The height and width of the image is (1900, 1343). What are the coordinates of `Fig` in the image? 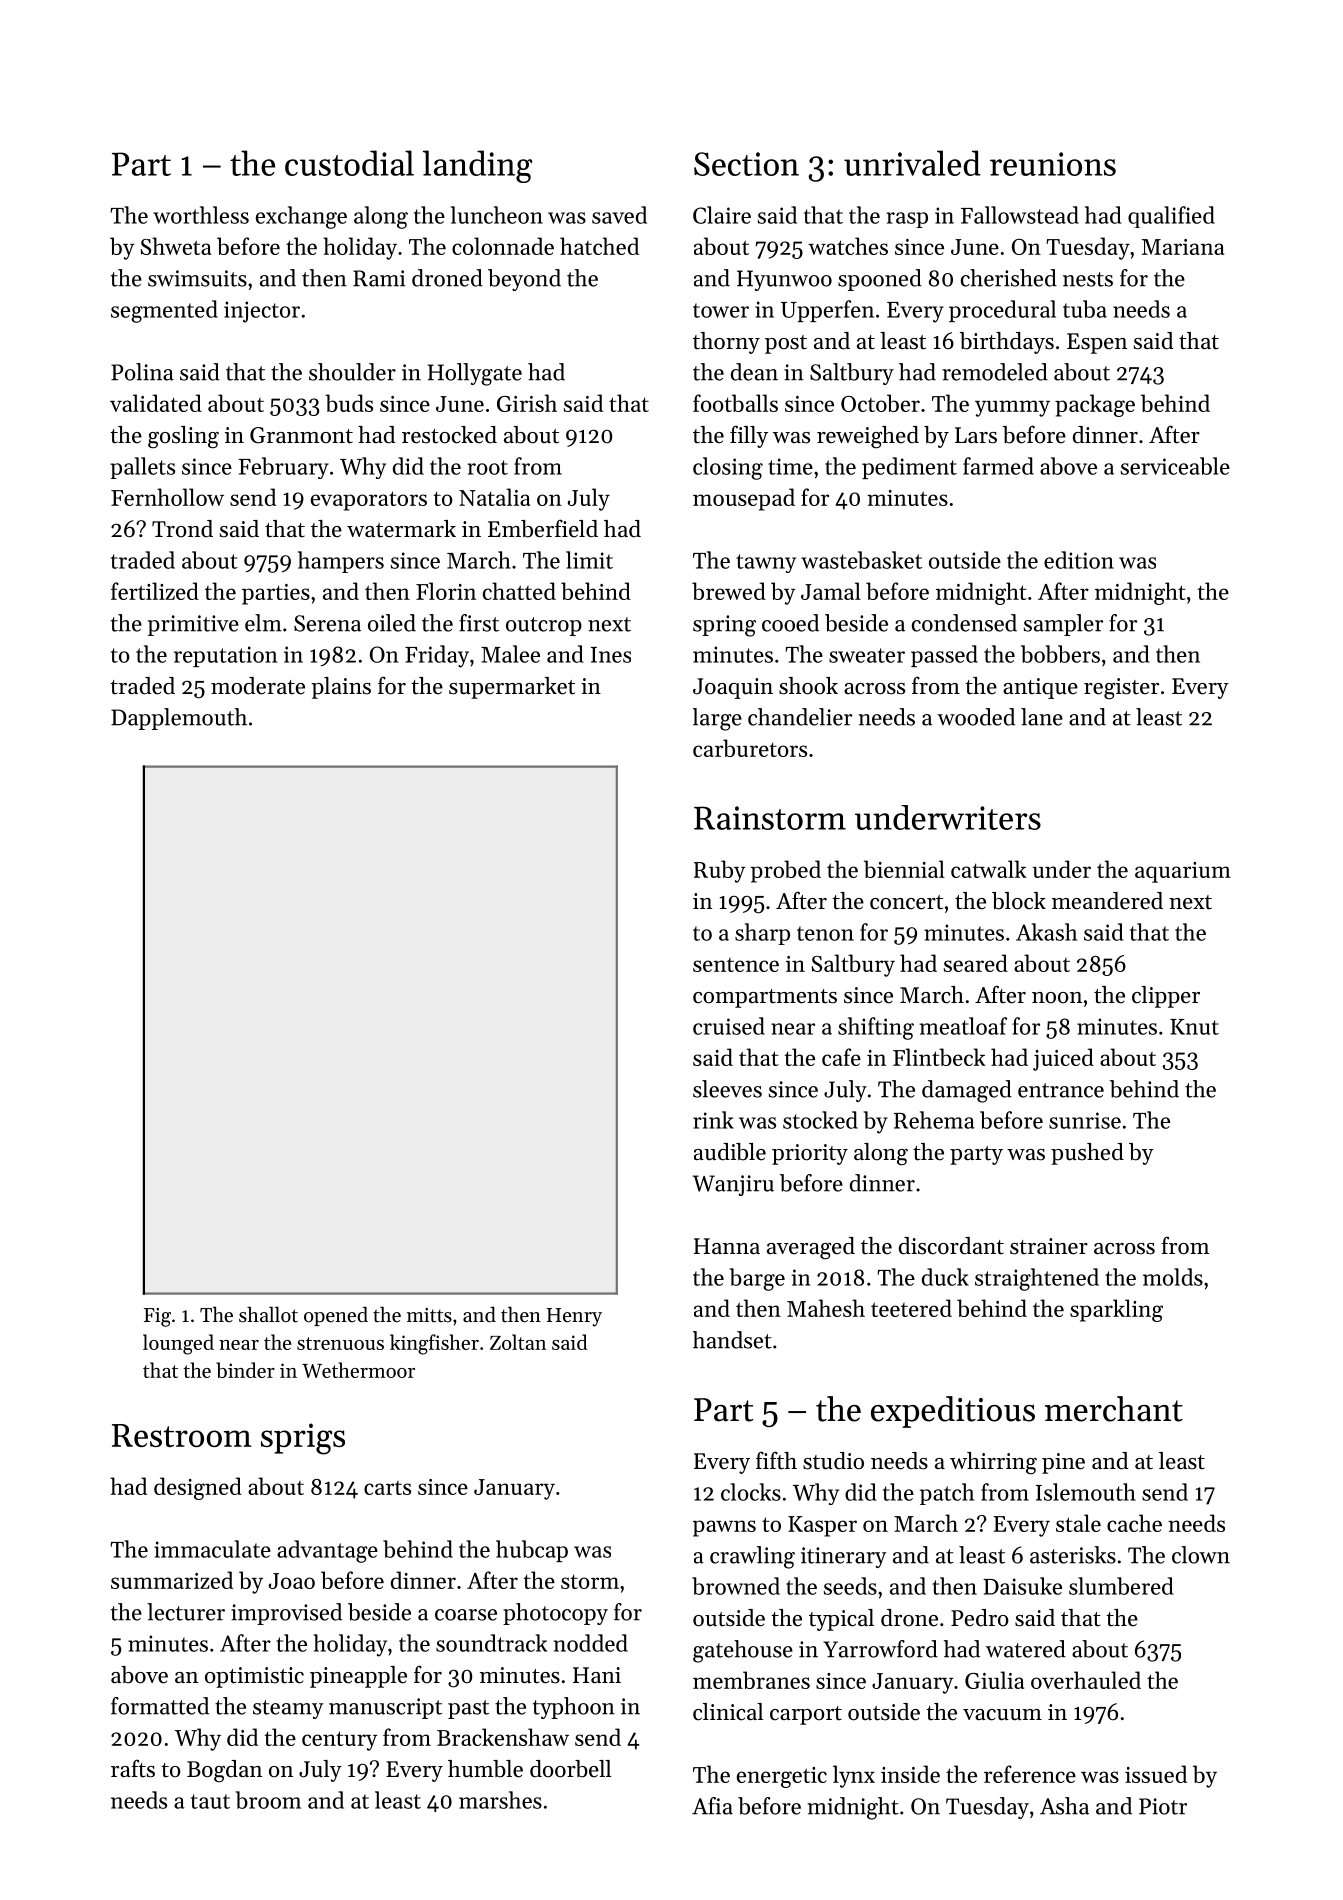 It's located at (157, 1317).
